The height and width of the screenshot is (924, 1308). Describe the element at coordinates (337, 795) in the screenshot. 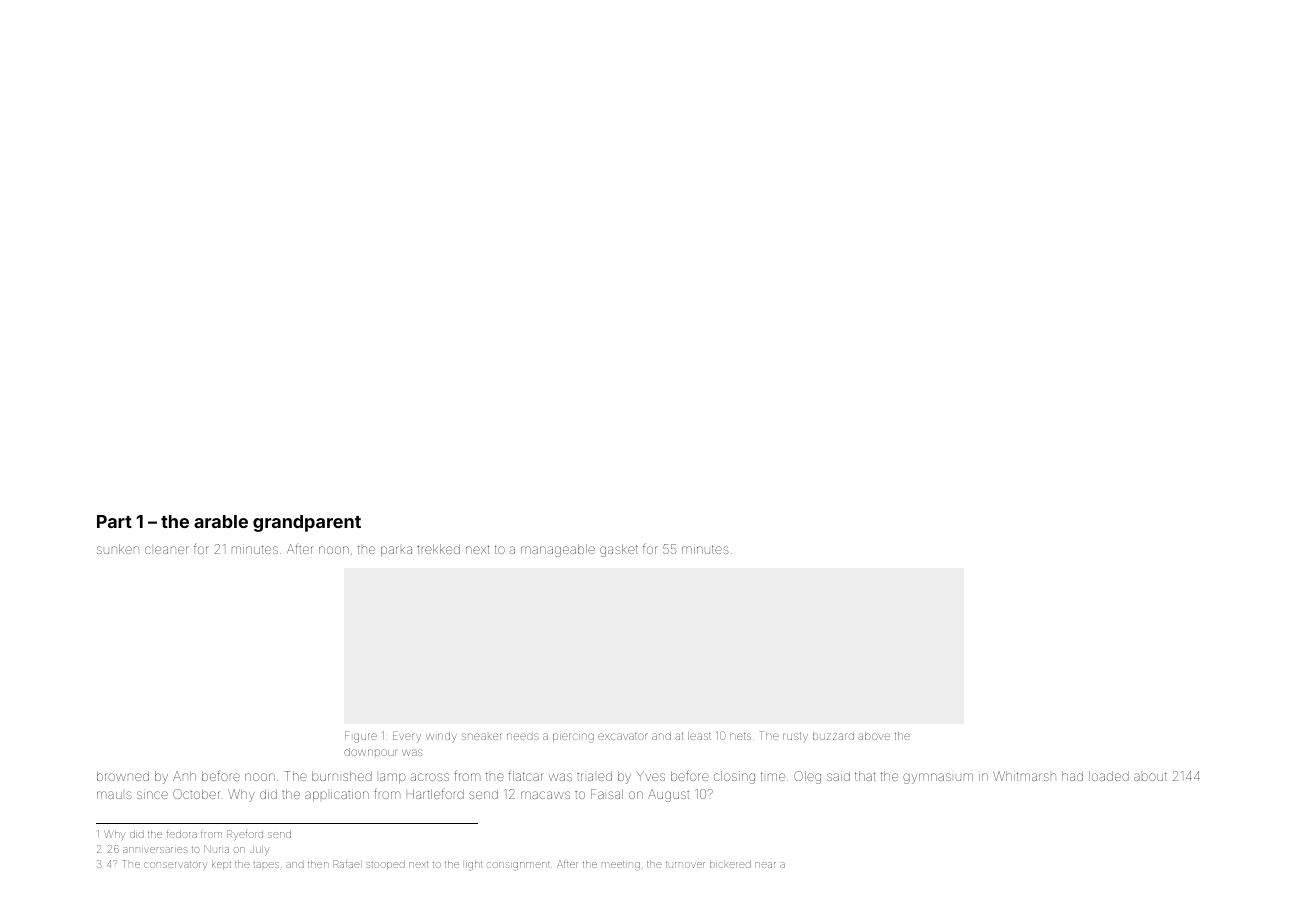

I see `application` at that location.
